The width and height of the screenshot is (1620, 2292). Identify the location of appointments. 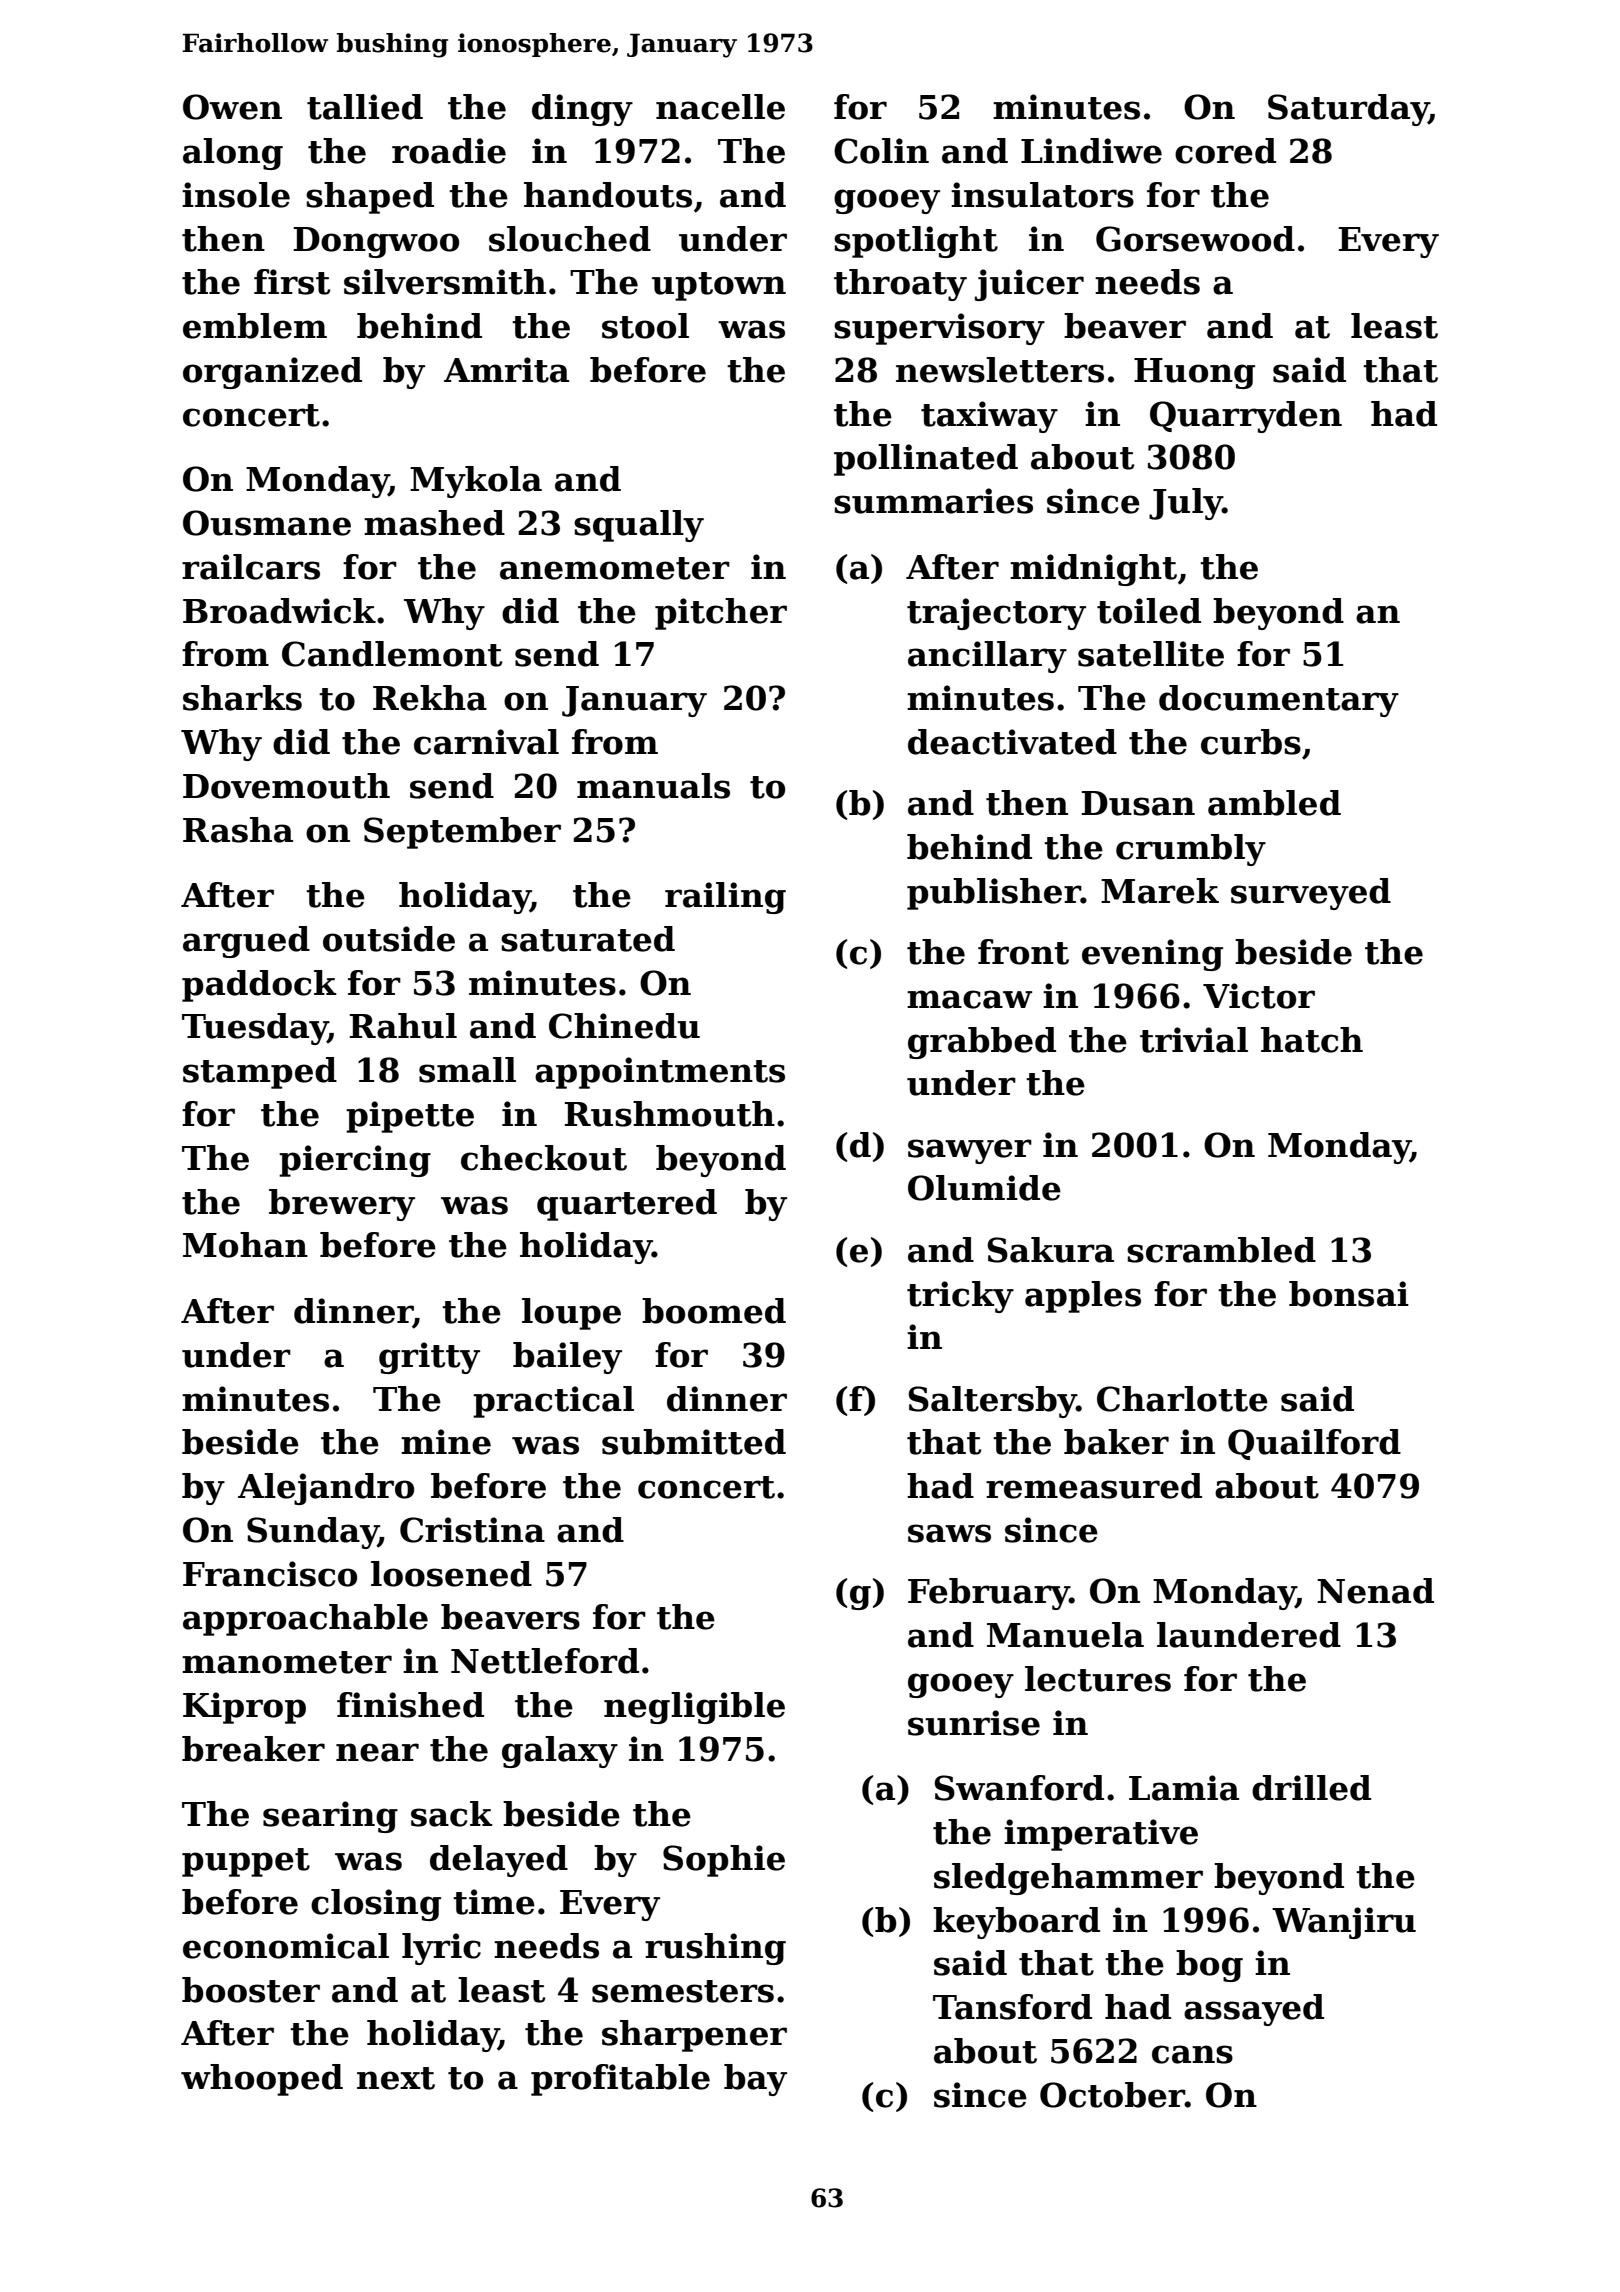
(660, 1073).
